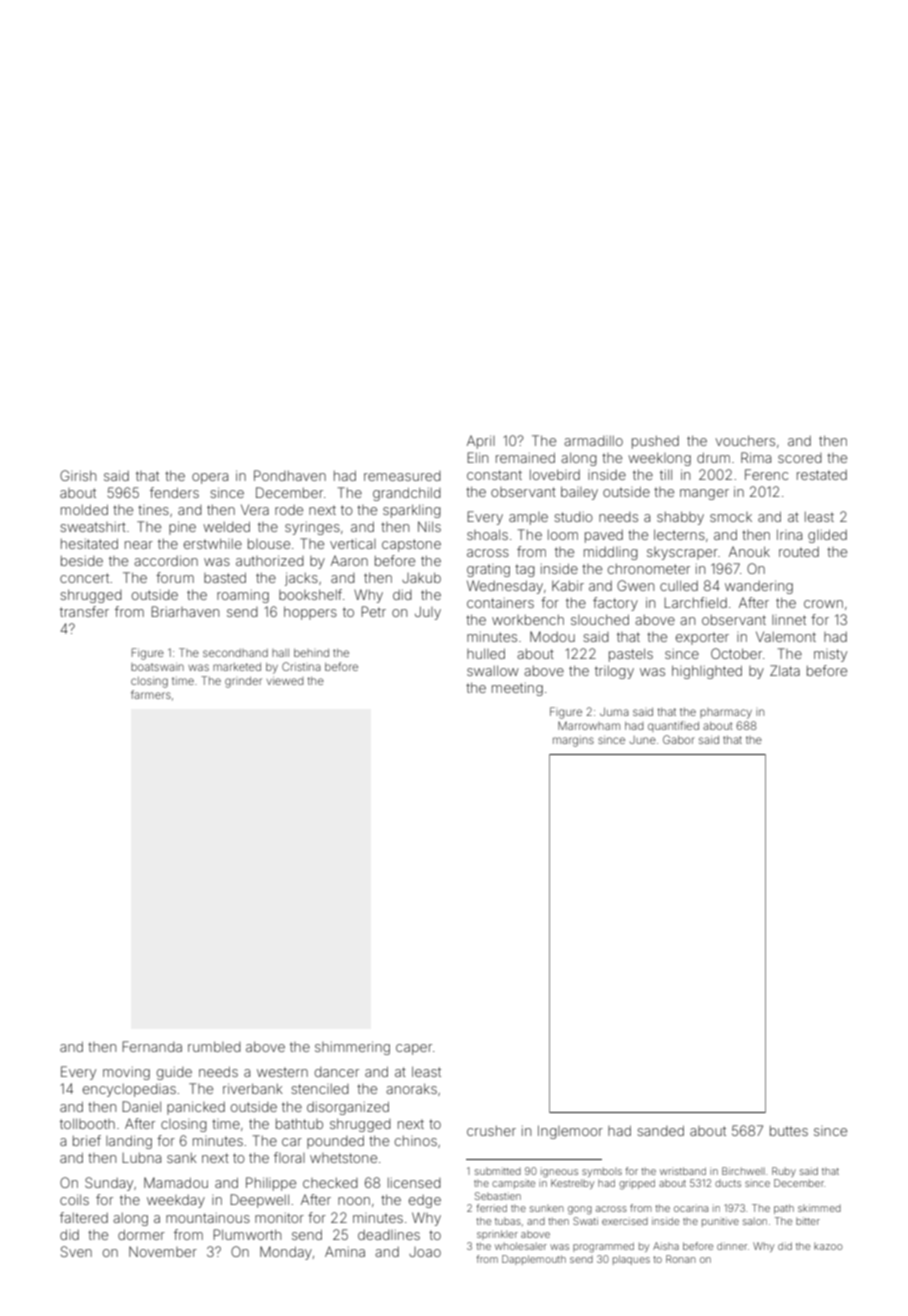 This screenshot has height=1316, width=908. What do you see at coordinates (743, 1171) in the screenshot?
I see `Birchwell` at bounding box center [743, 1171].
